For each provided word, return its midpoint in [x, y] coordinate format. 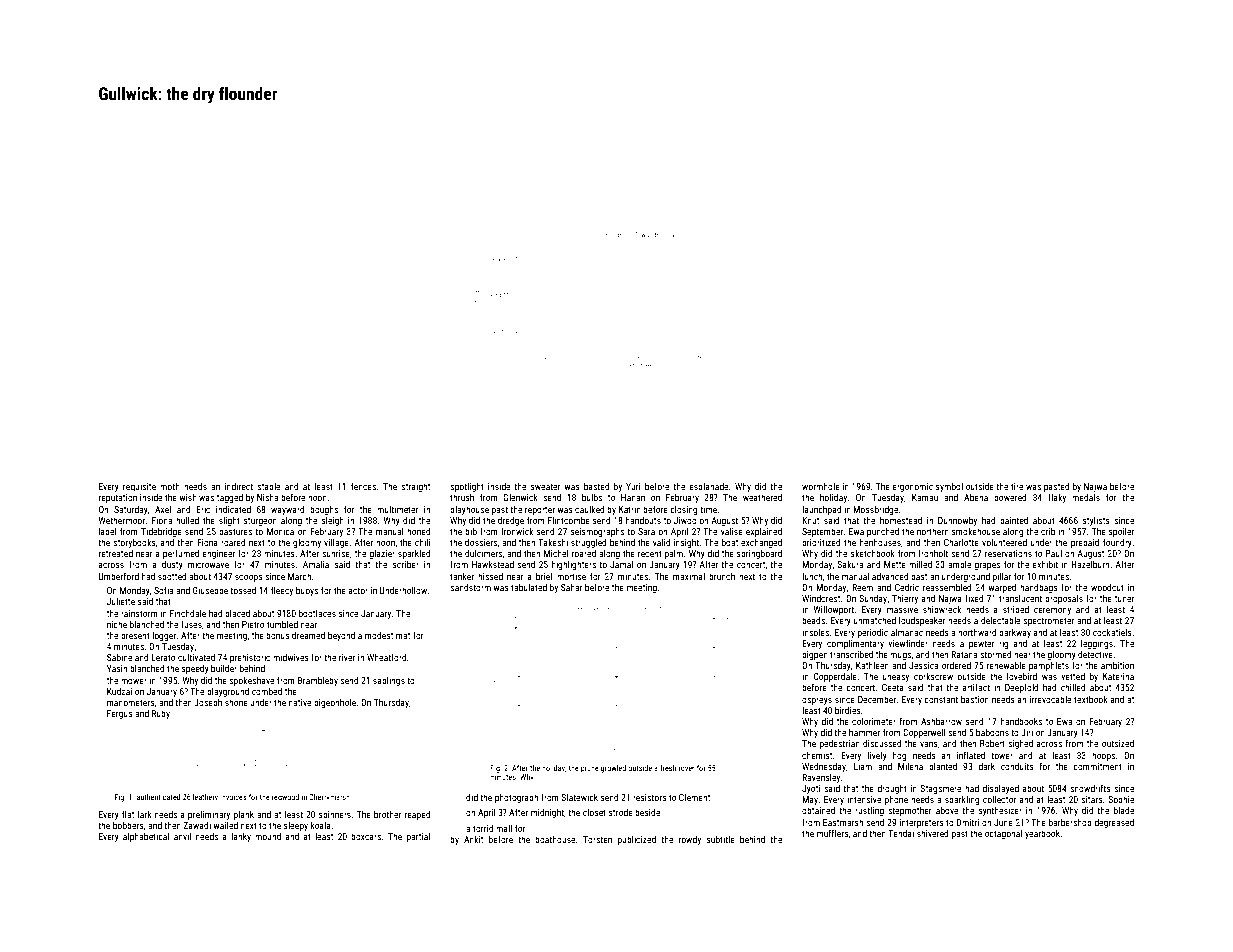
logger [164, 636]
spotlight [467, 487]
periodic [873, 633]
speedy [195, 669]
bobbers [128, 825]
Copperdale [835, 677]
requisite [139, 487]
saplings [389, 681]
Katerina [1118, 676]
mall [504, 828]
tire [1017, 486]
